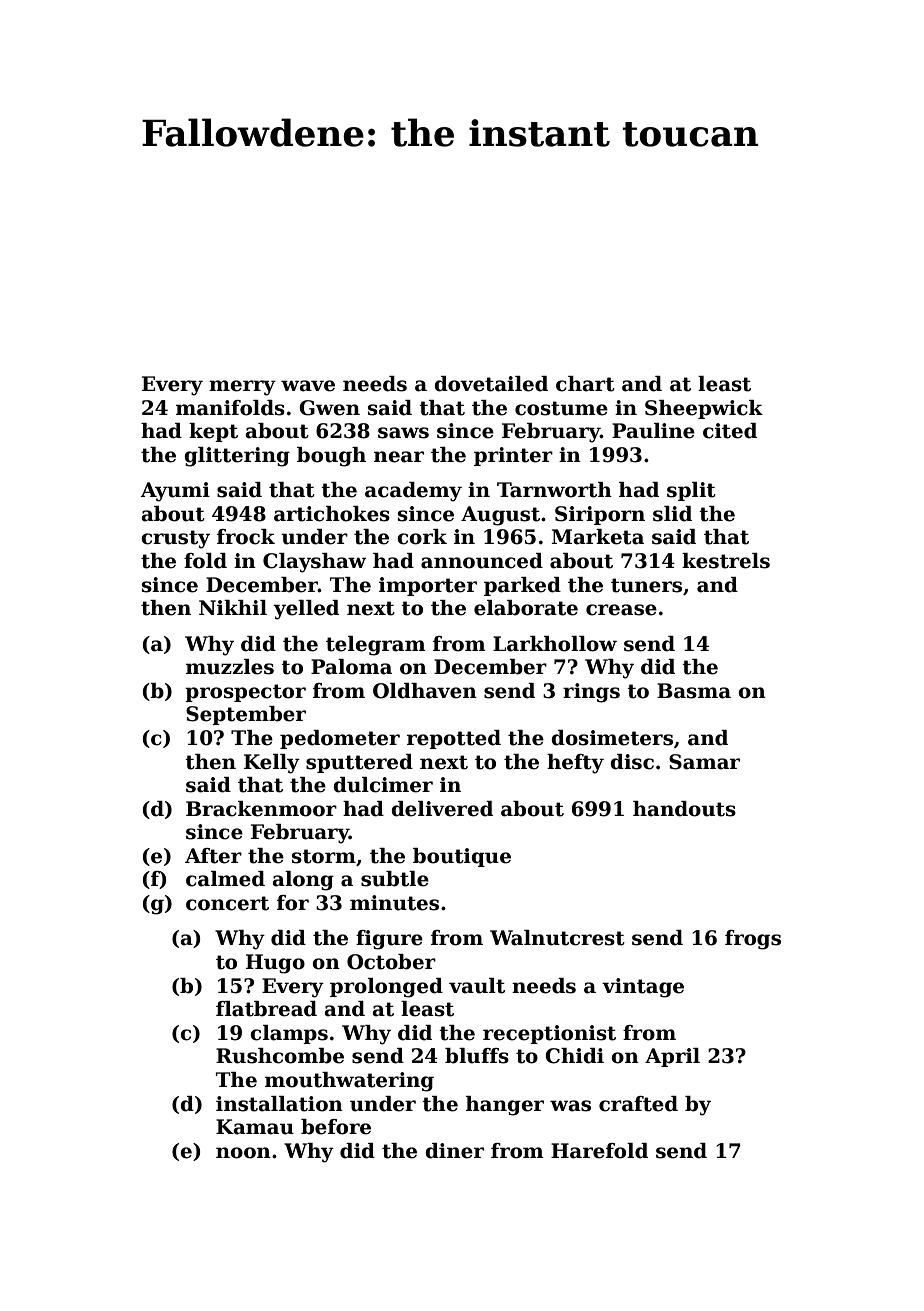 This image has height=1311, width=924. I want to click on frogs, so click(753, 940).
